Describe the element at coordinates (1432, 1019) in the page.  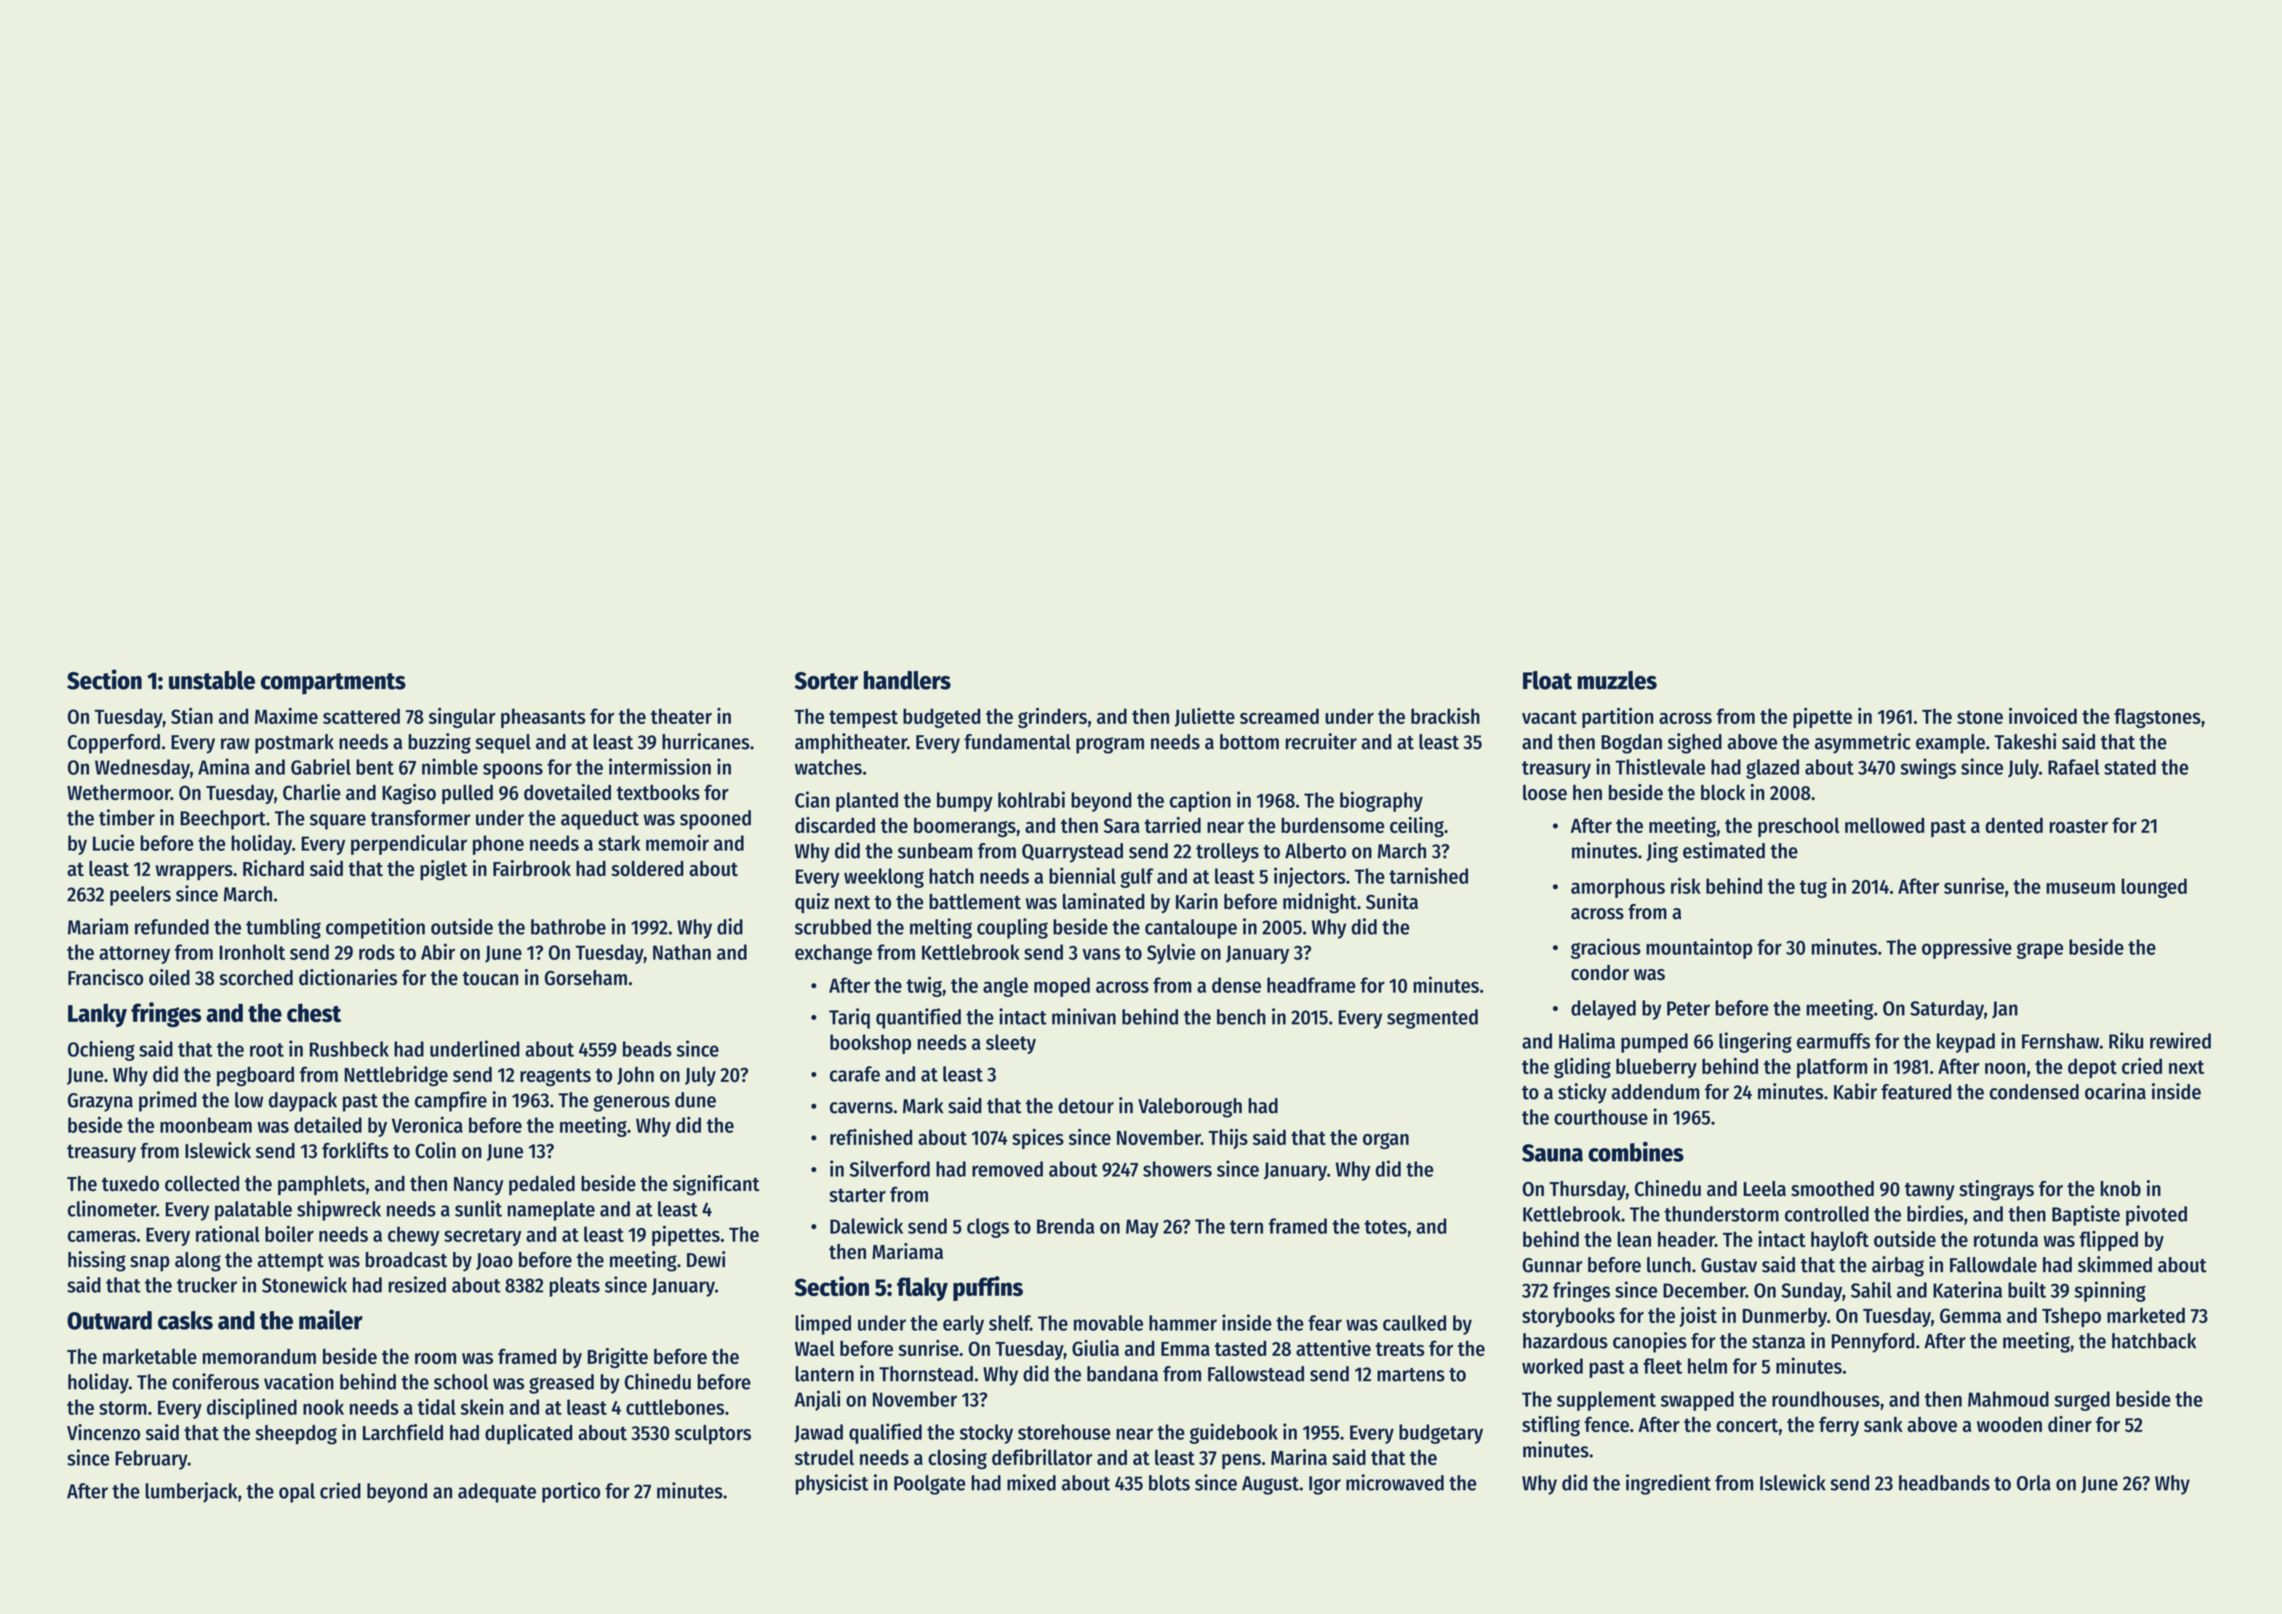
I see `segmented` at that location.
